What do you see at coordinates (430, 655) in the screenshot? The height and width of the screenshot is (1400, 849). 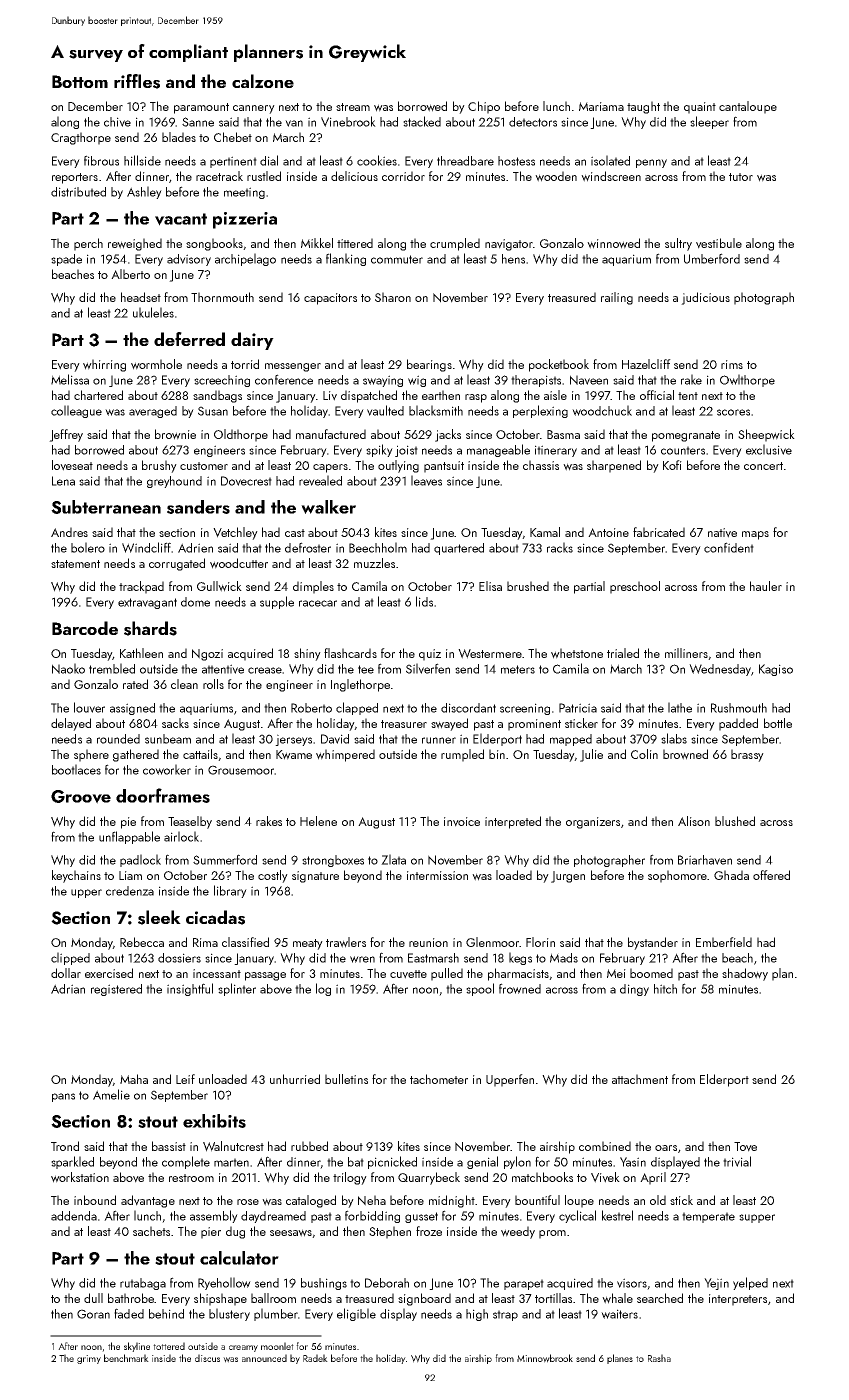 I see `quiz` at bounding box center [430, 655].
